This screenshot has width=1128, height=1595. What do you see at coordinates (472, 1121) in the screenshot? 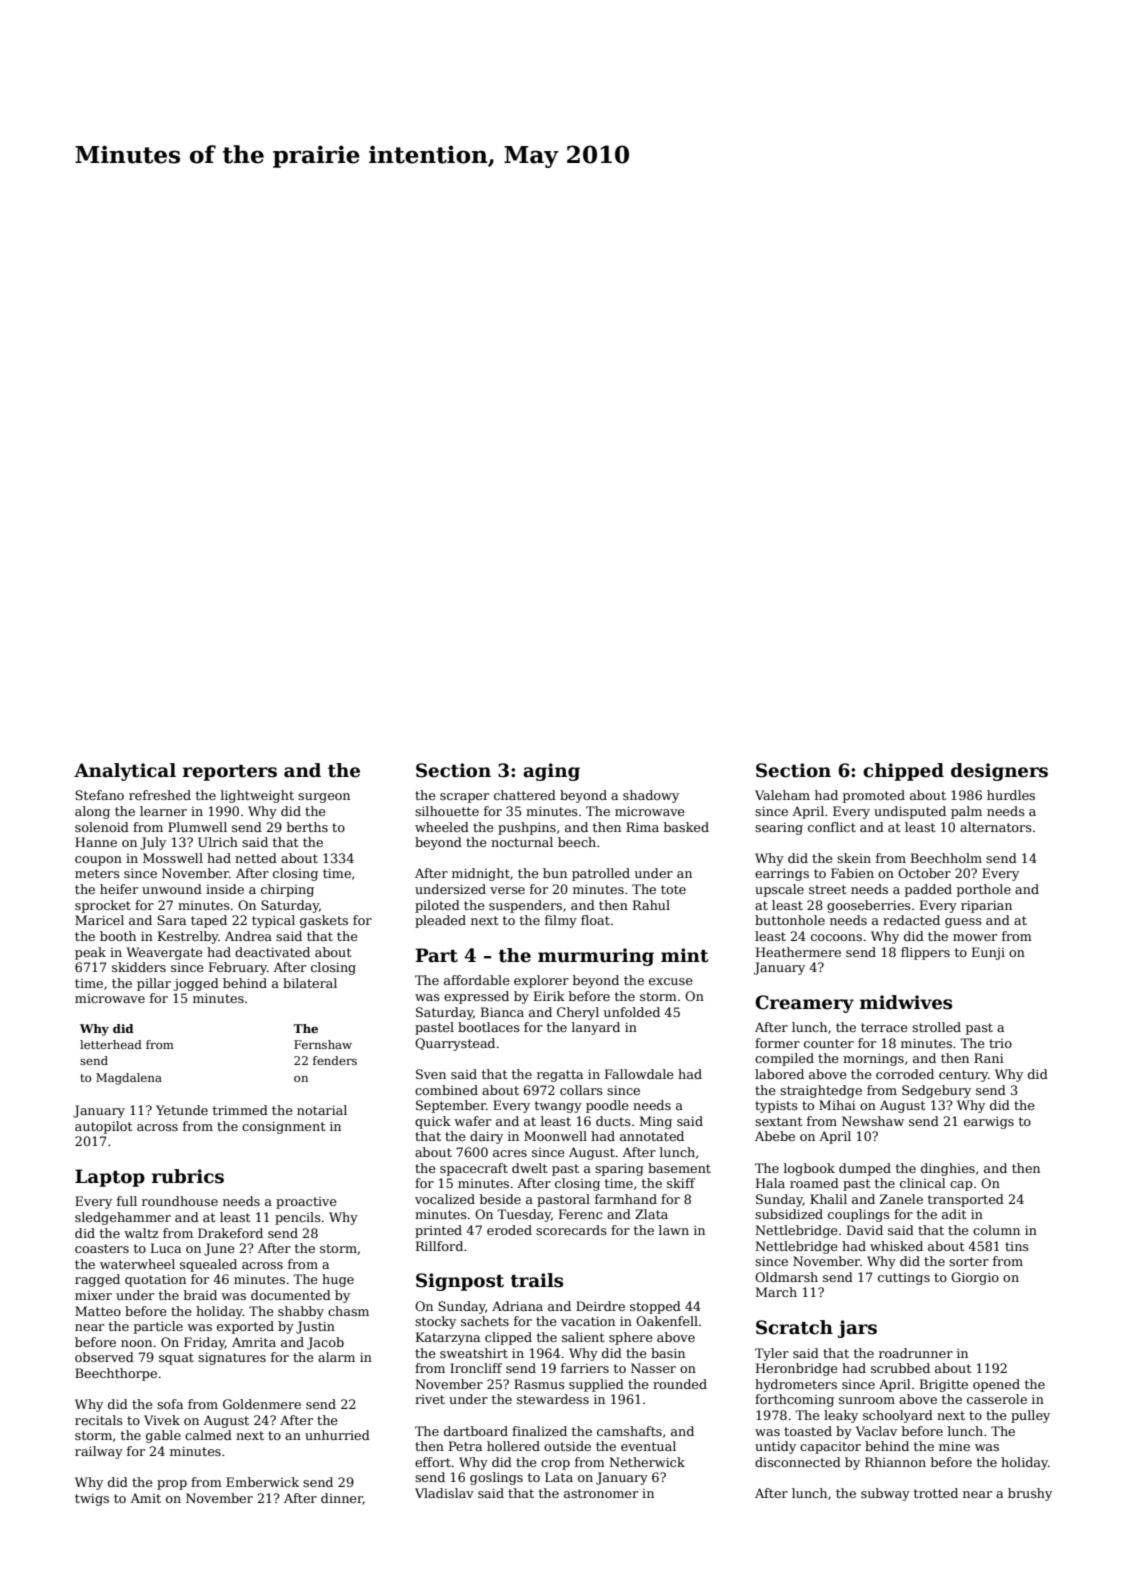
I see `wafer` at bounding box center [472, 1121].
